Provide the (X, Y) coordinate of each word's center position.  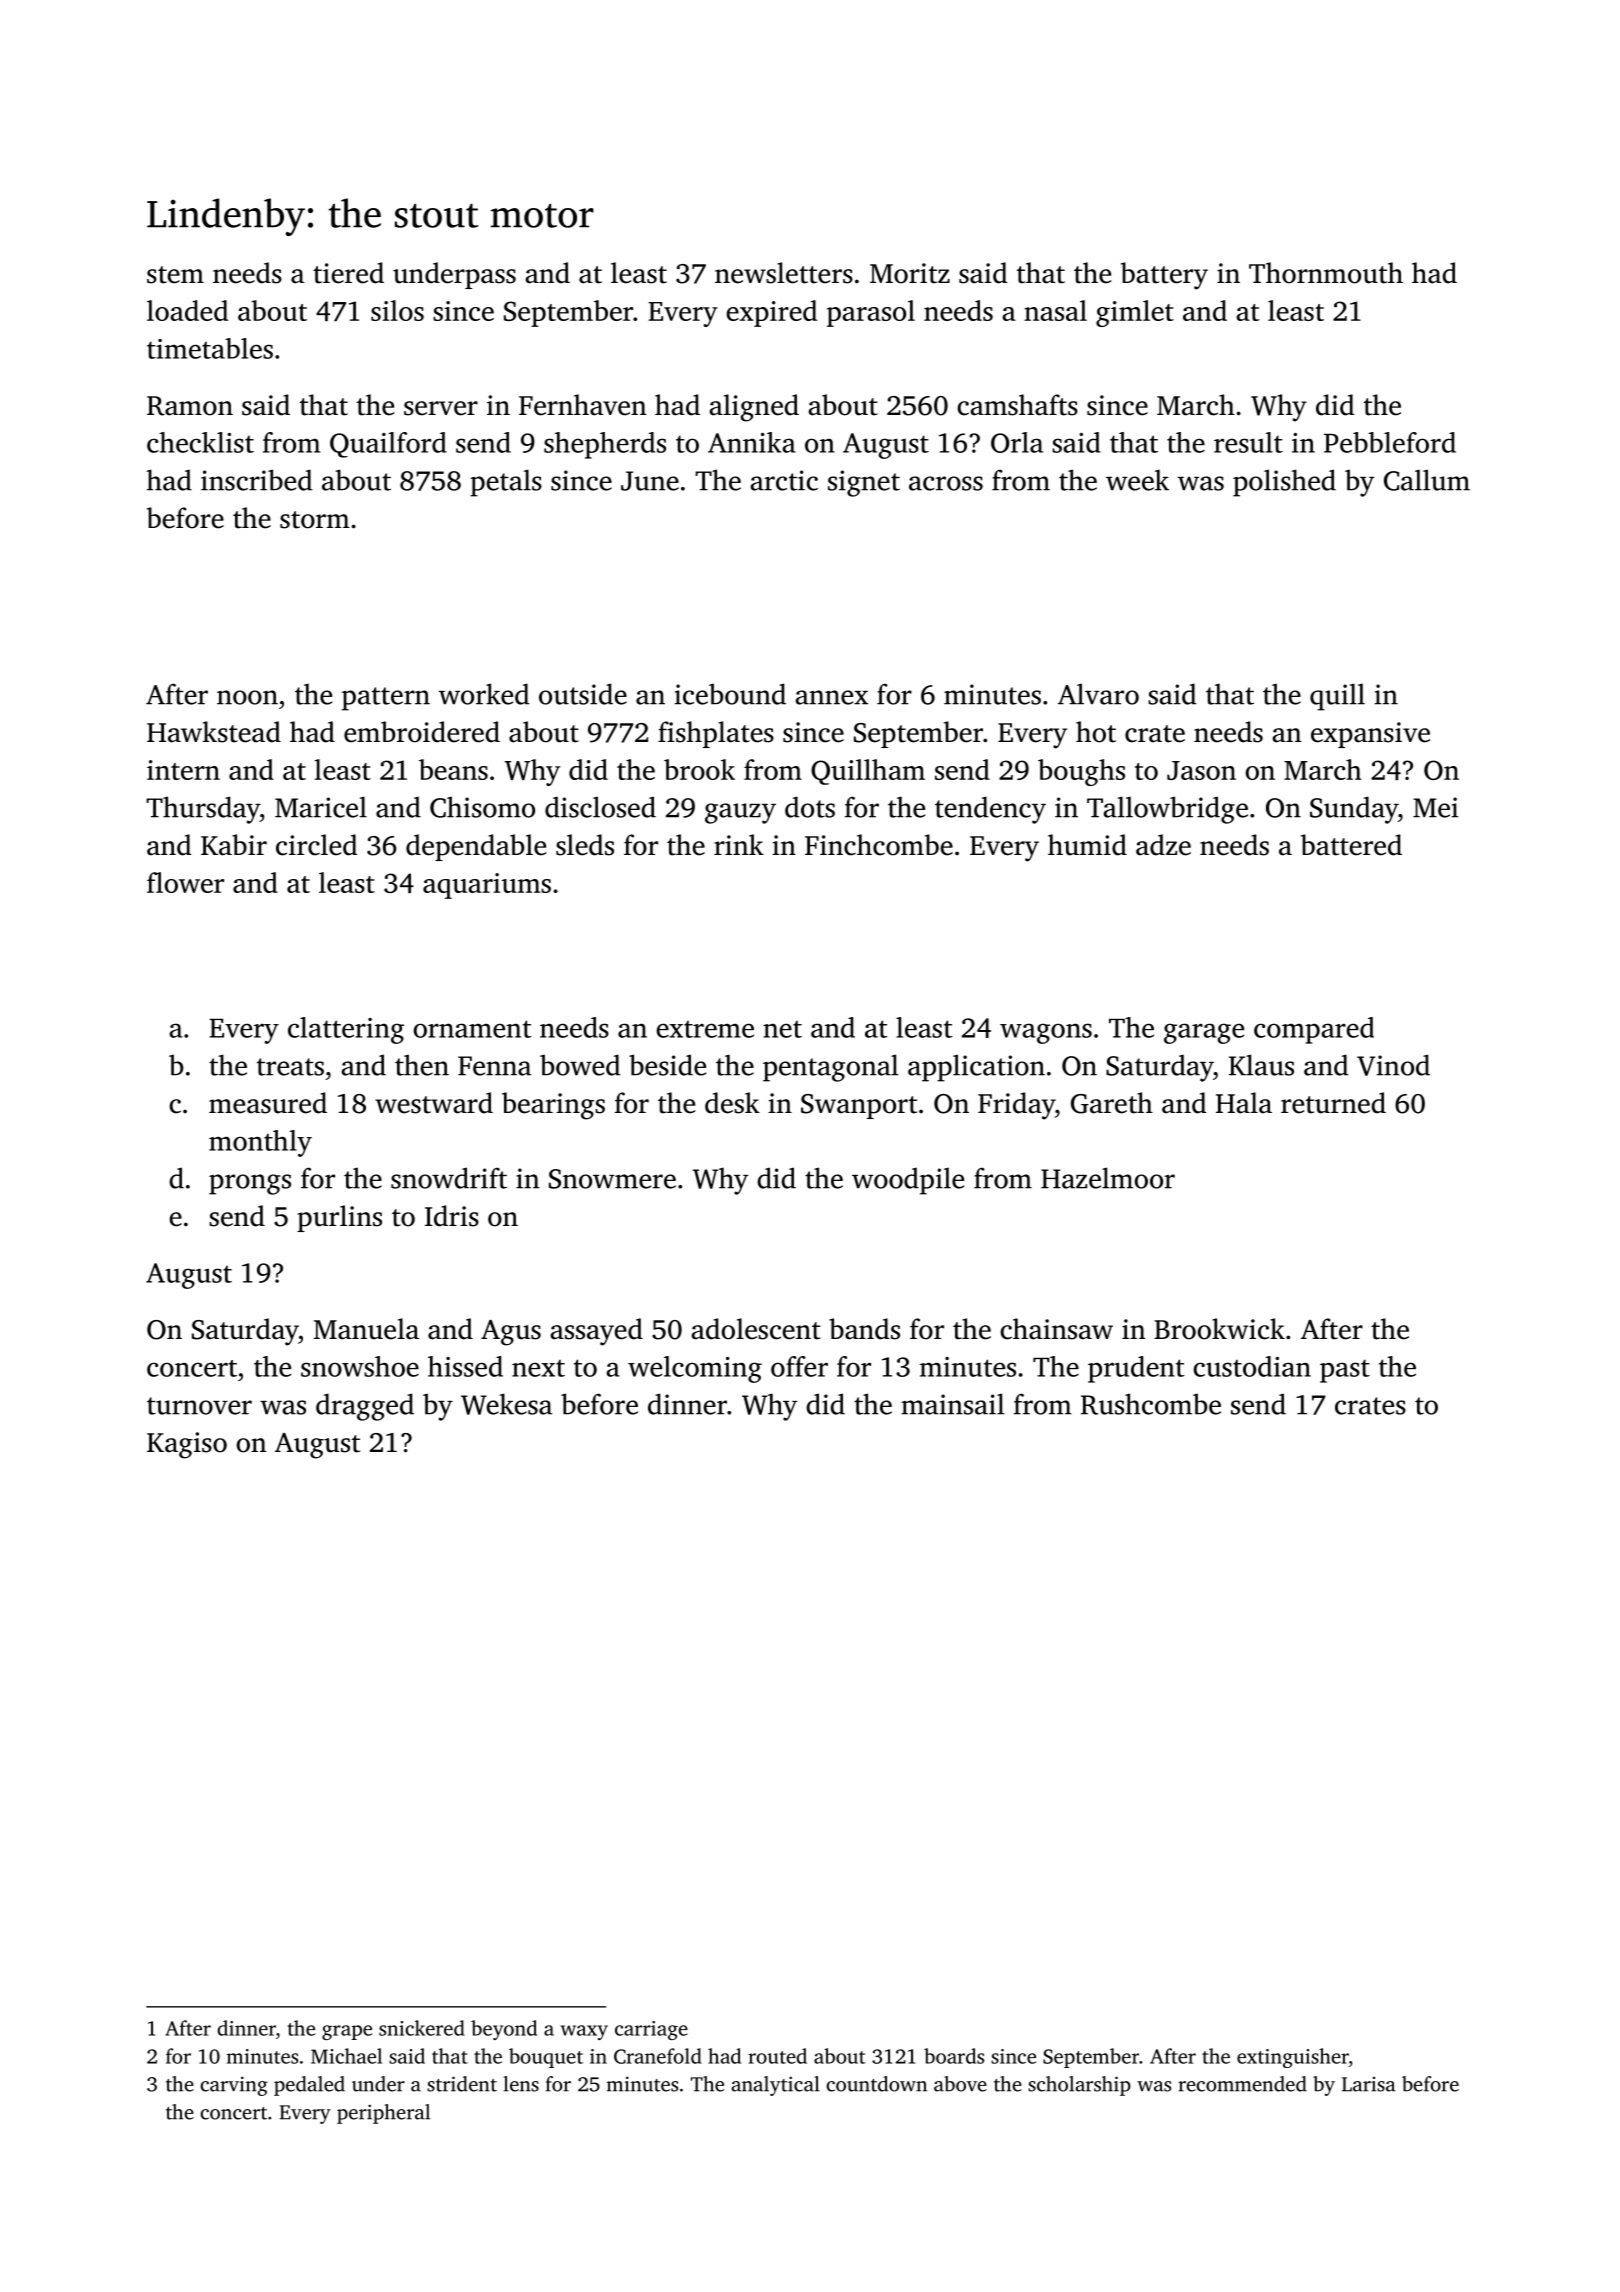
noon (247, 697)
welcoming (695, 1369)
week (1137, 480)
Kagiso (187, 1445)
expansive (1370, 735)
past (1345, 1371)
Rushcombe (1151, 1404)
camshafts (1017, 405)
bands (864, 1329)
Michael (346, 2056)
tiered (348, 273)
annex (831, 697)
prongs (250, 1184)
